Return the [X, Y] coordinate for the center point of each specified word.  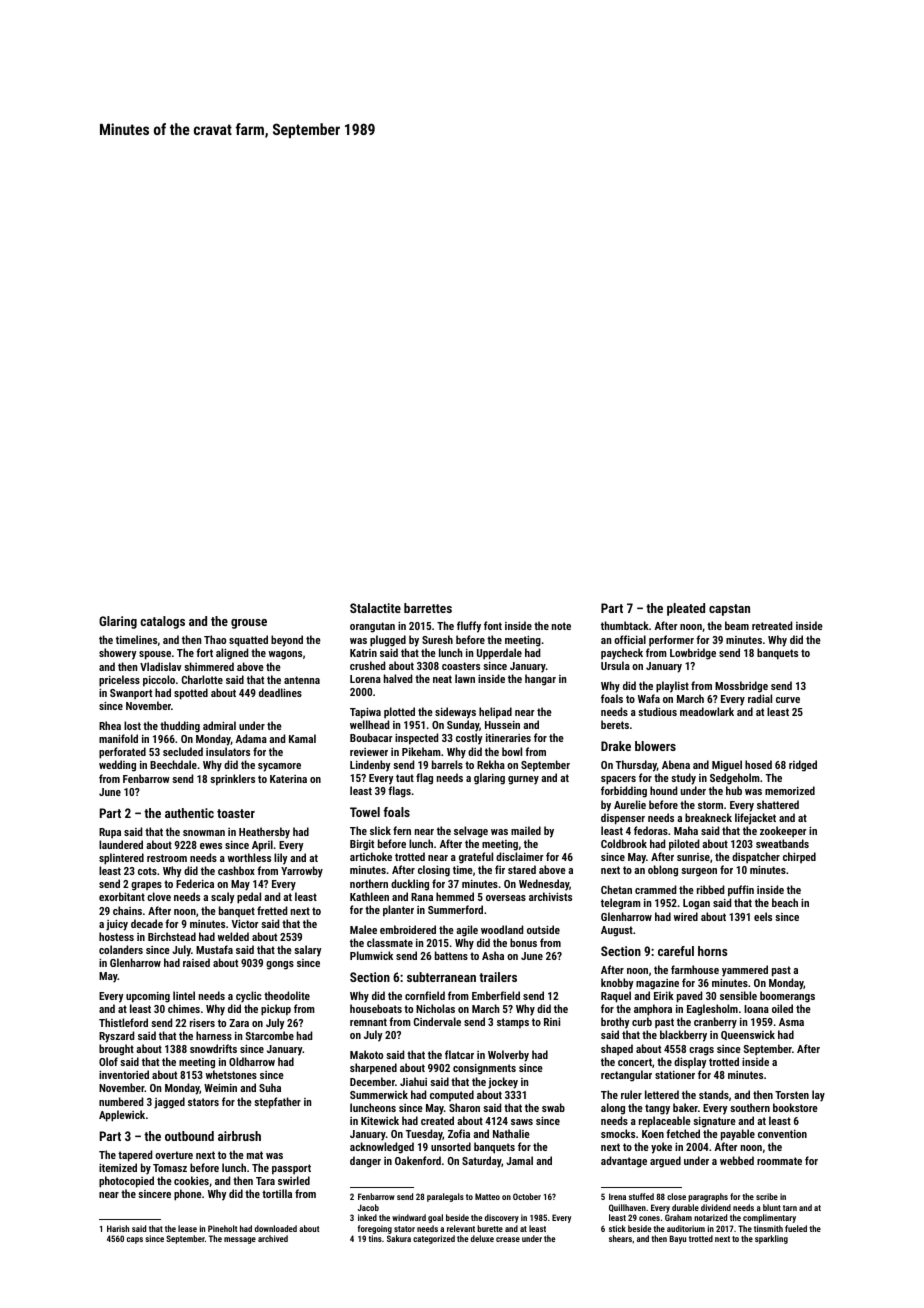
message [240, 1240]
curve [788, 700]
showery [118, 654]
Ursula [615, 665]
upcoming [148, 997]
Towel [365, 812]
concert [635, 1062]
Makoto [366, 1054]
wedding [117, 766]
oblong [663, 871]
